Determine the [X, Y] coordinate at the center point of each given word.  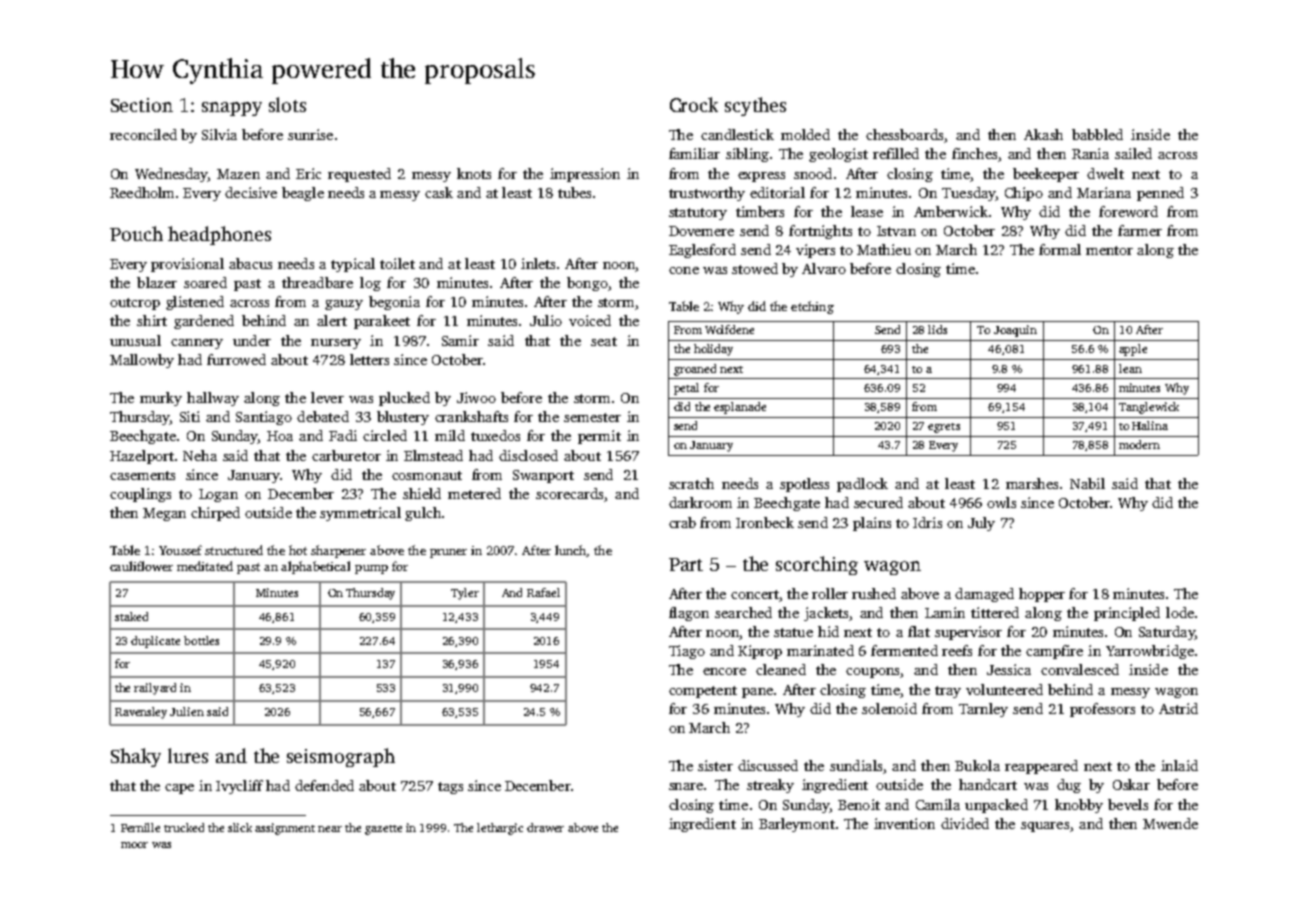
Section [142, 105]
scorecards [569, 493]
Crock [694, 104]
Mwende [1170, 823]
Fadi [343, 435]
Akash [1043, 134]
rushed [874, 593]
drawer [545, 827]
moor [134, 845]
